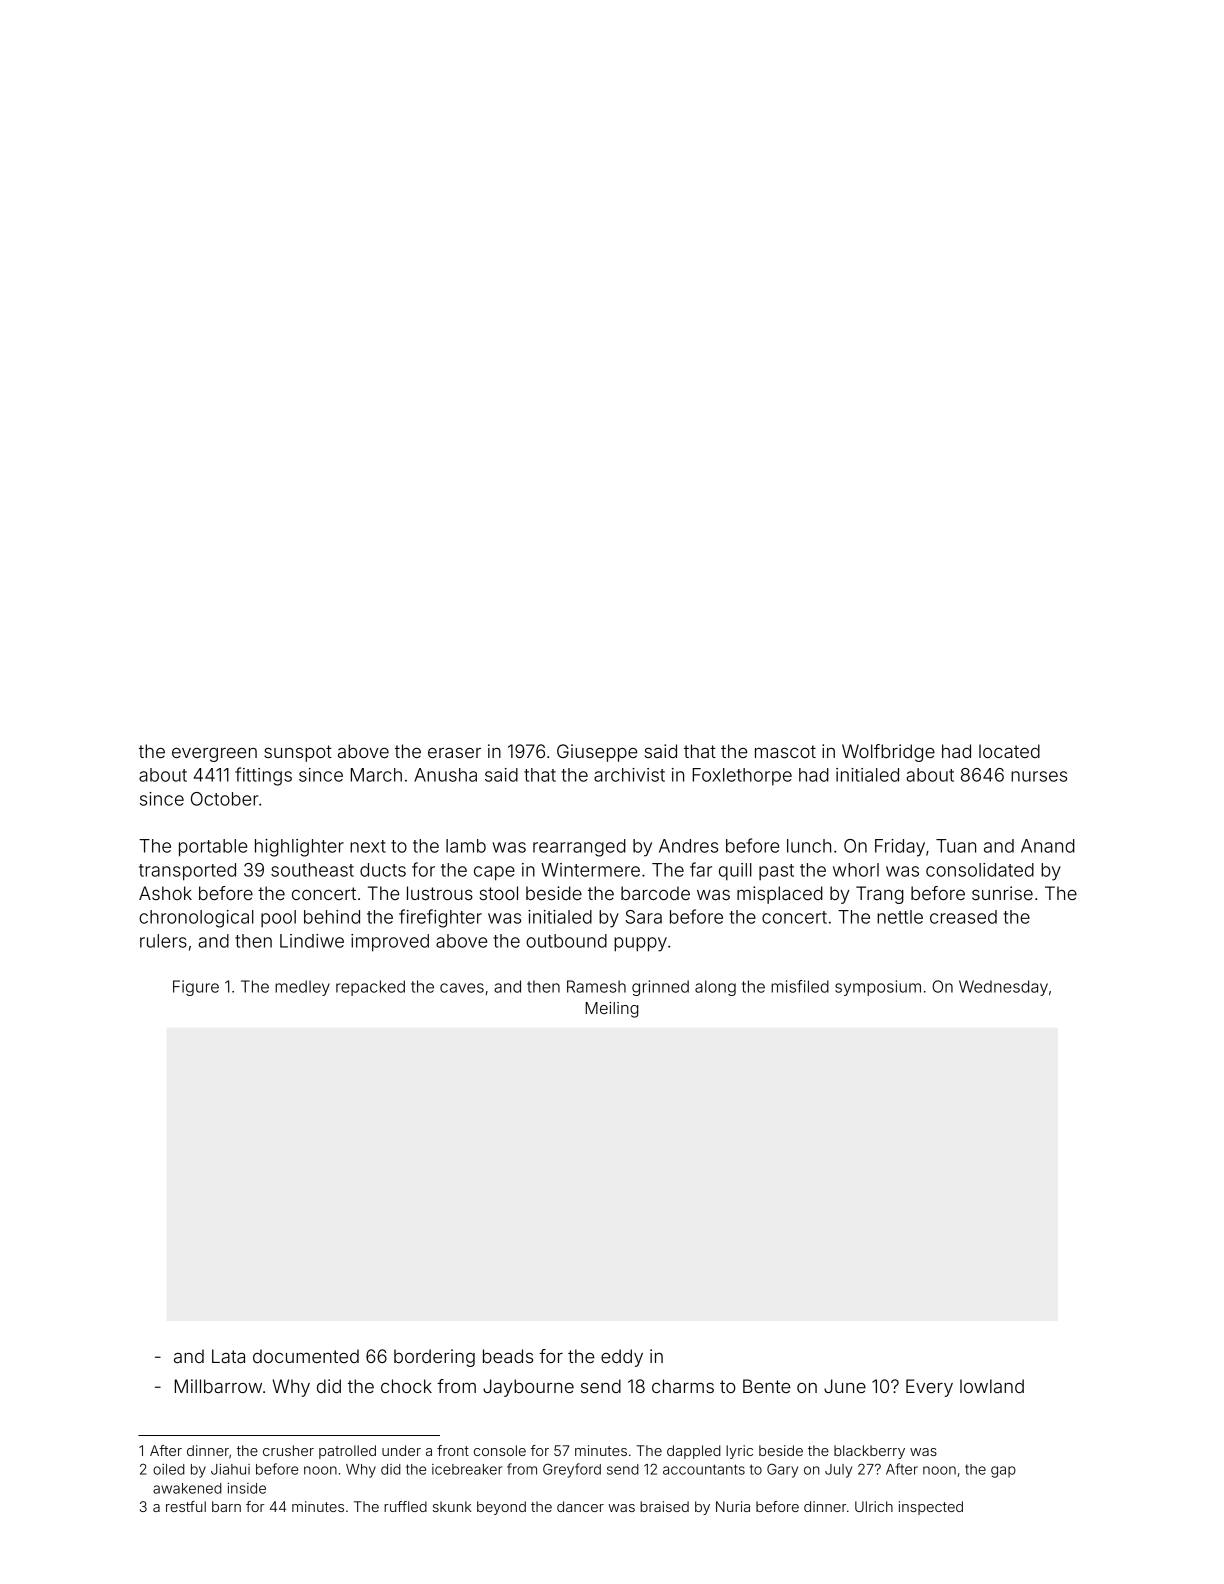  I want to click on lustrous, so click(440, 893).
